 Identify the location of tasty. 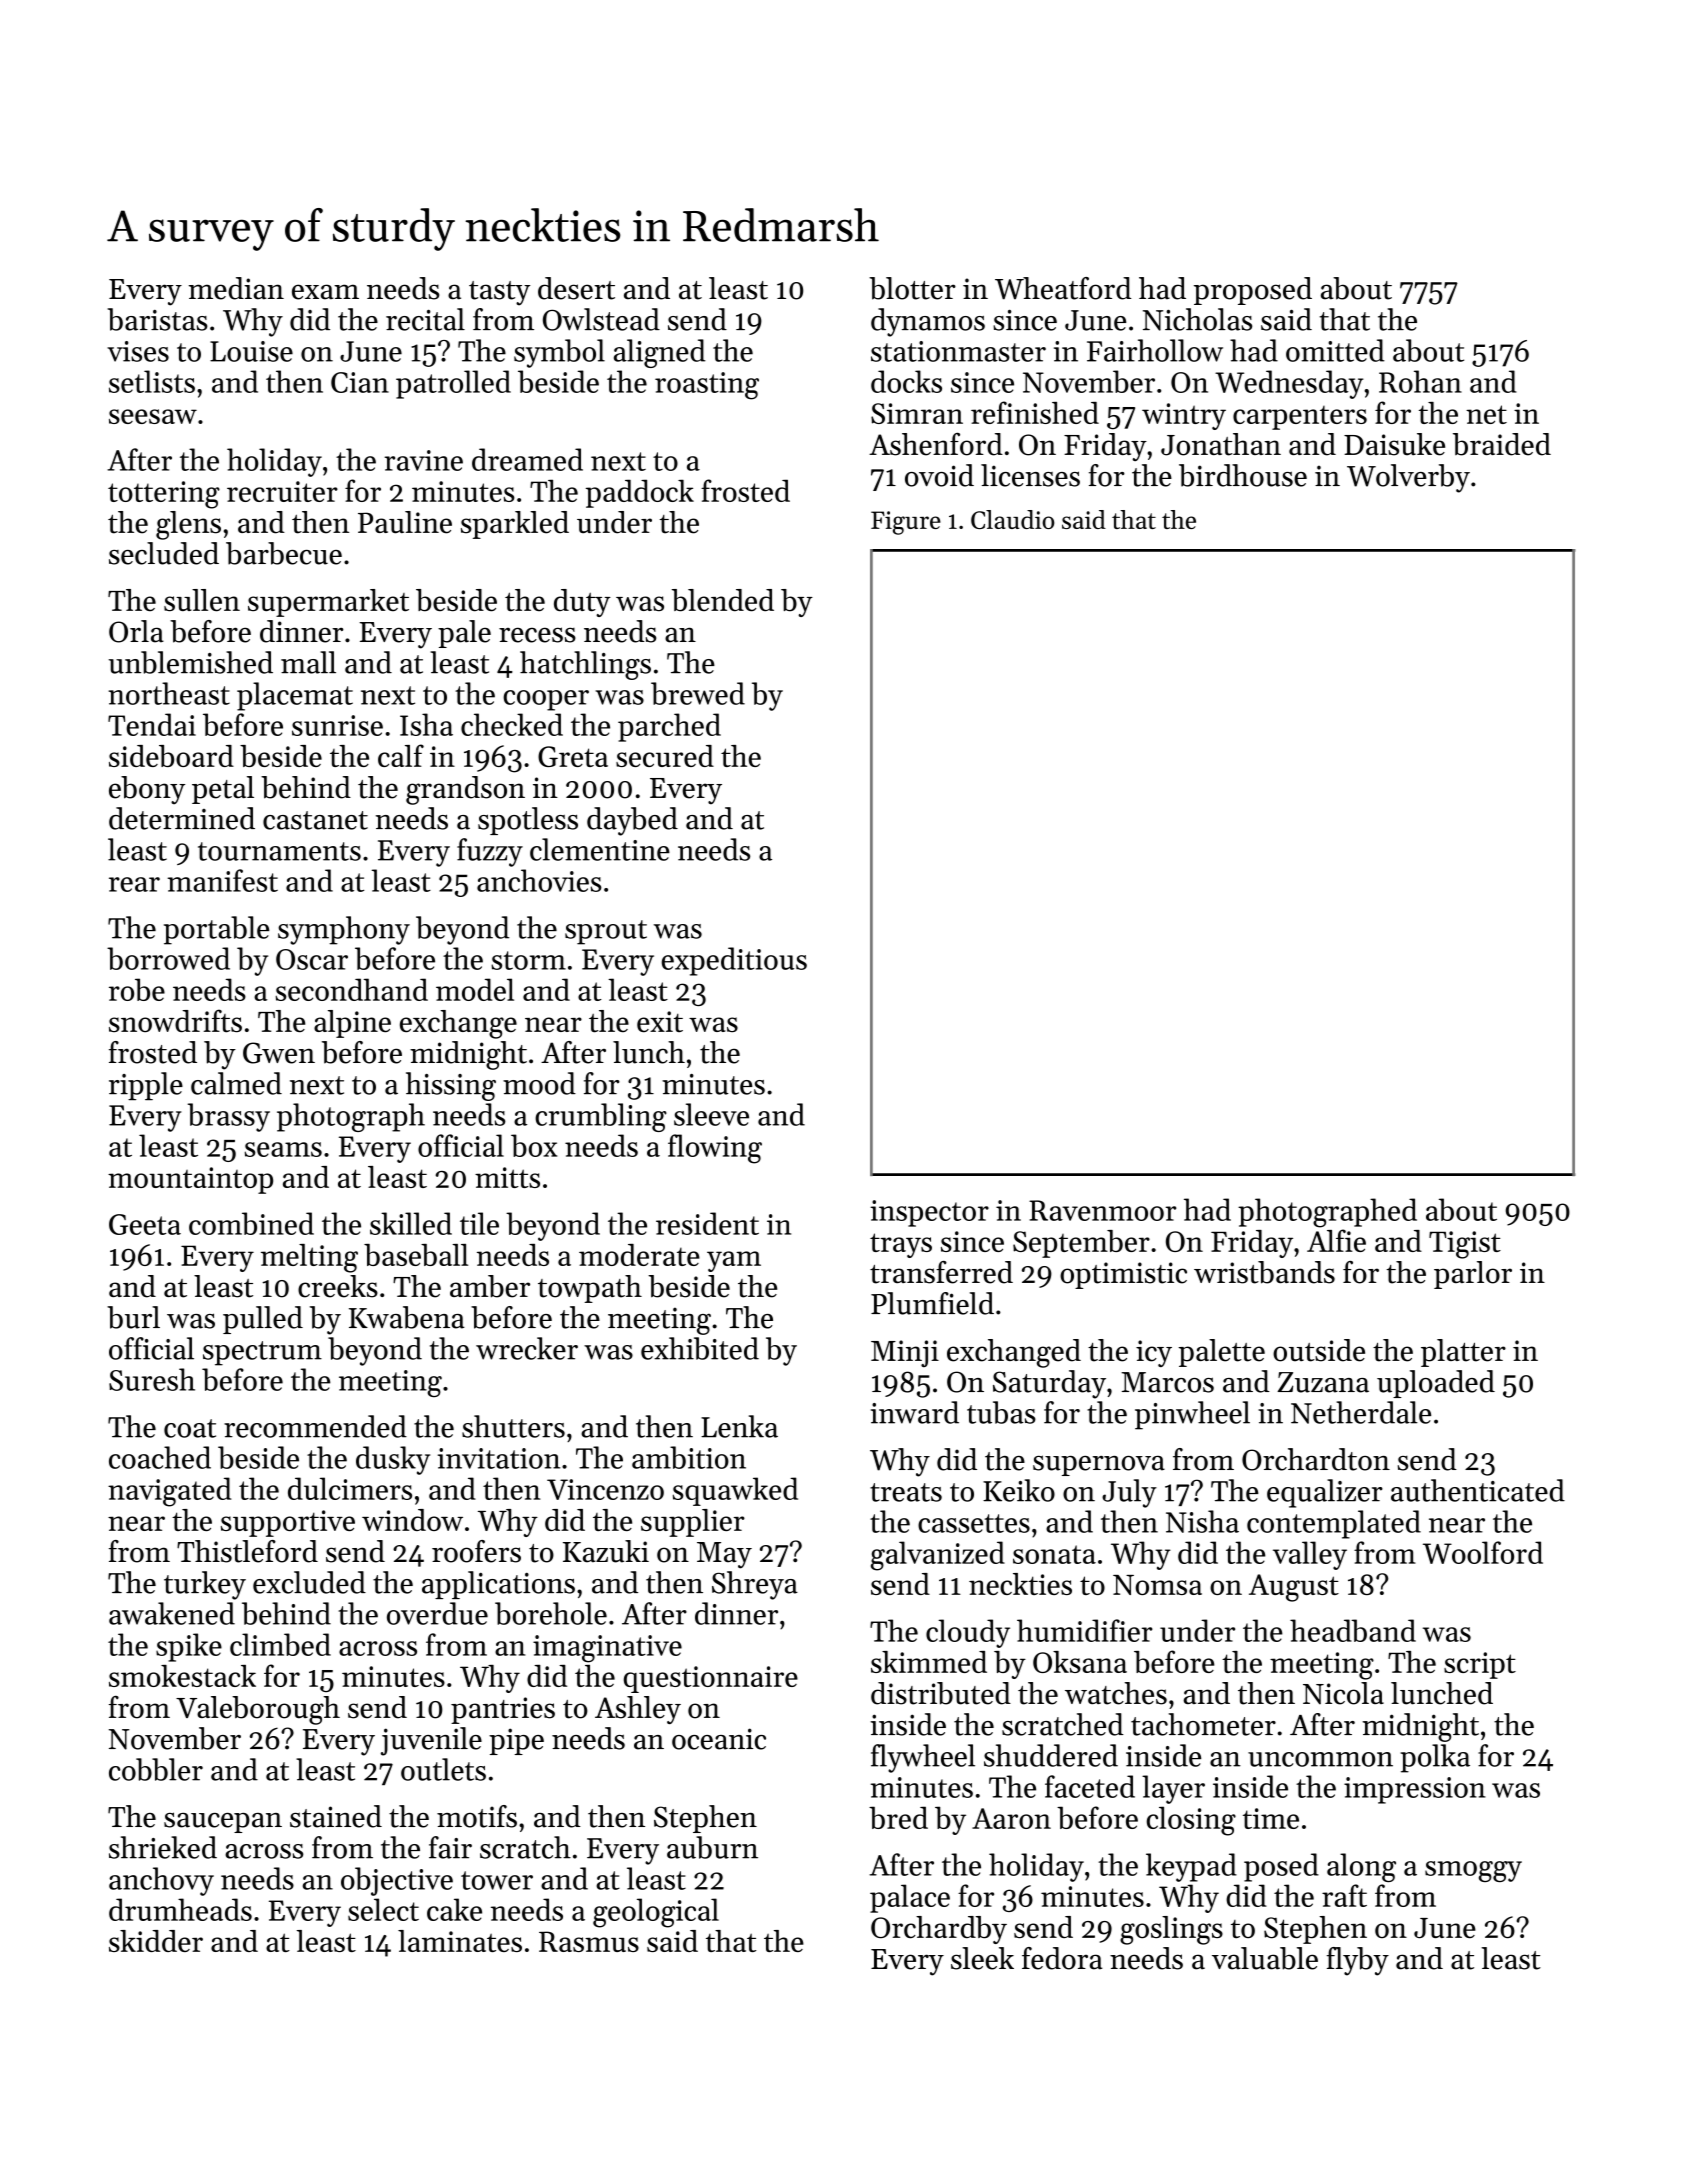
(499, 293).
